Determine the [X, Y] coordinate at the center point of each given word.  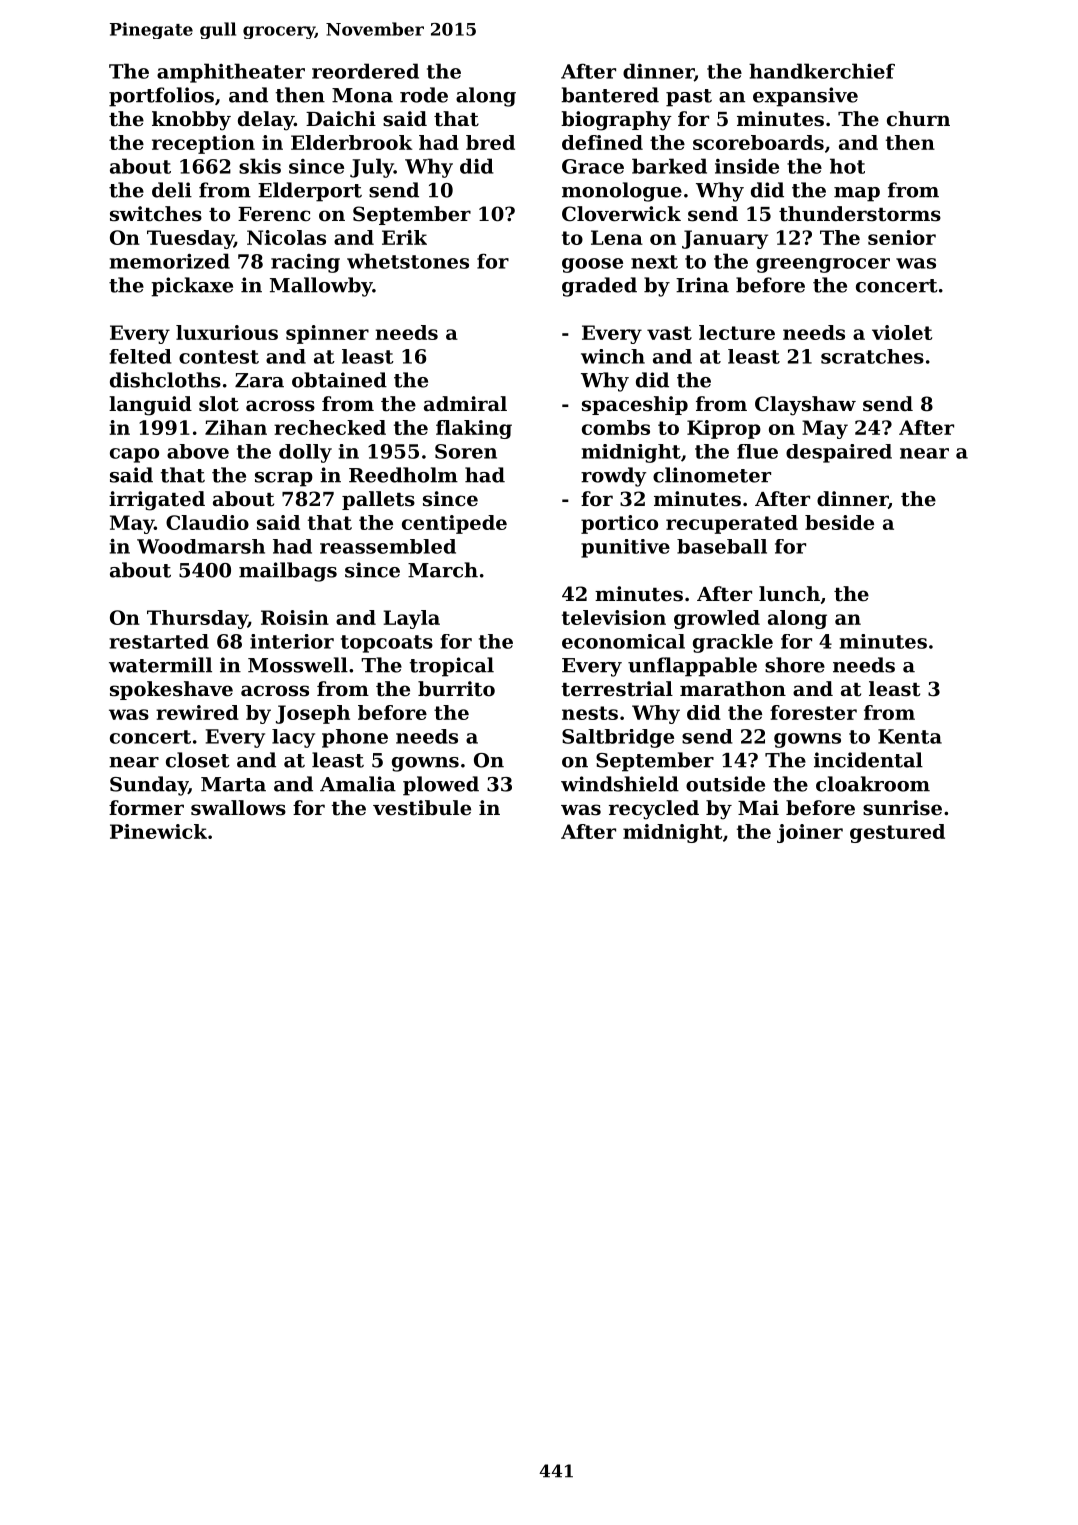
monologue [622, 192]
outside [725, 784]
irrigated [157, 501]
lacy [293, 738]
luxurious [227, 332]
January [725, 239]
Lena [617, 237]
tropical [452, 667]
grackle [733, 643]
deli [172, 190]
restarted [159, 641]
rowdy [613, 477]
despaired [839, 453]
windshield [620, 784]
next [654, 262]
